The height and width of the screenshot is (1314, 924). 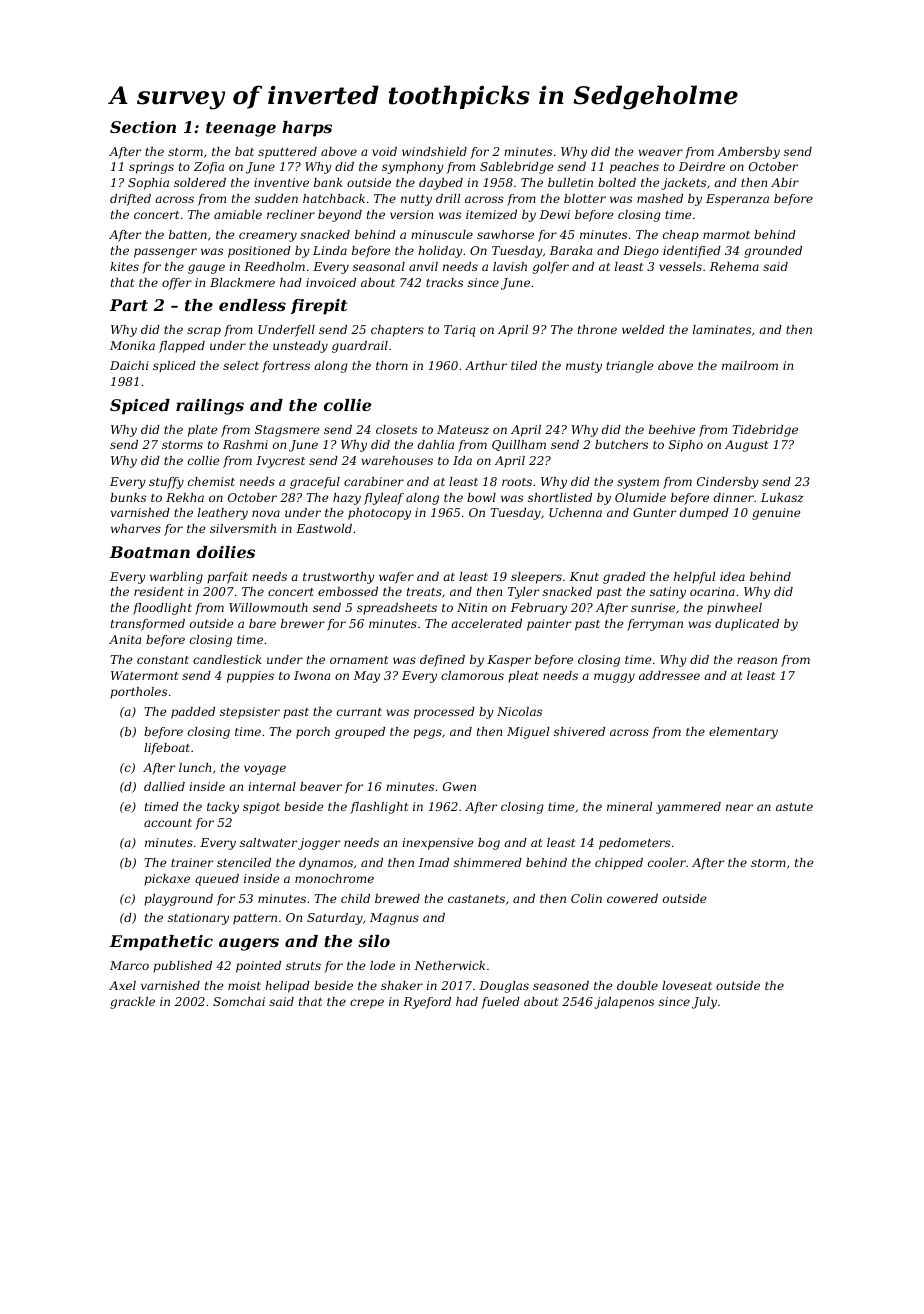 I want to click on voyage, so click(x=265, y=770).
